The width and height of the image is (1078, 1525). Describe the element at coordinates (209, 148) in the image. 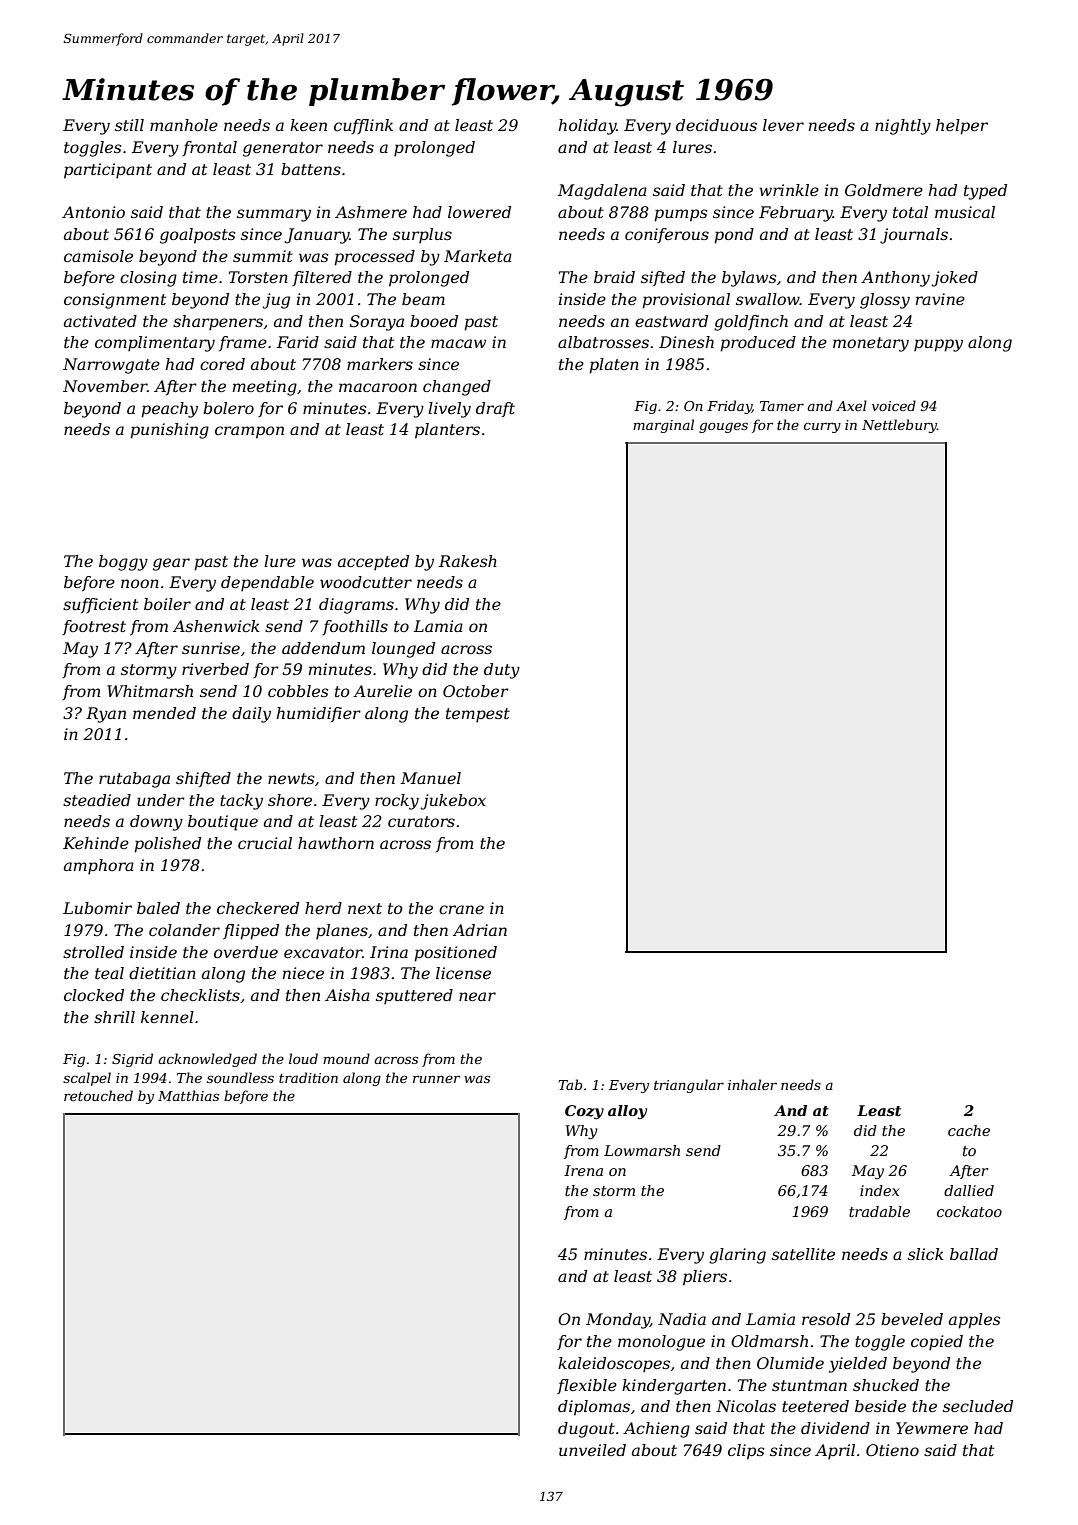

I see `frontal` at that location.
